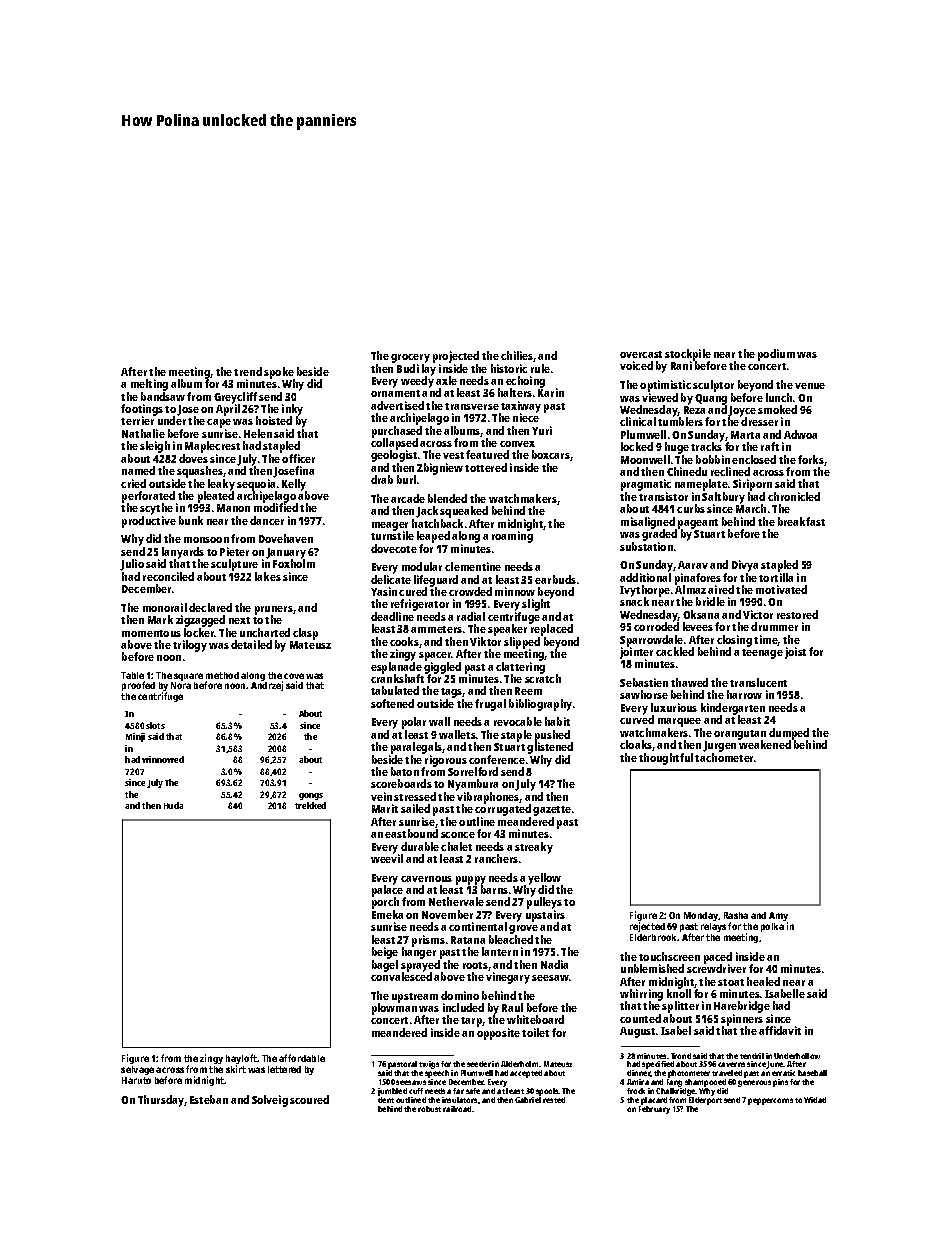  I want to click on grove, so click(523, 929).
